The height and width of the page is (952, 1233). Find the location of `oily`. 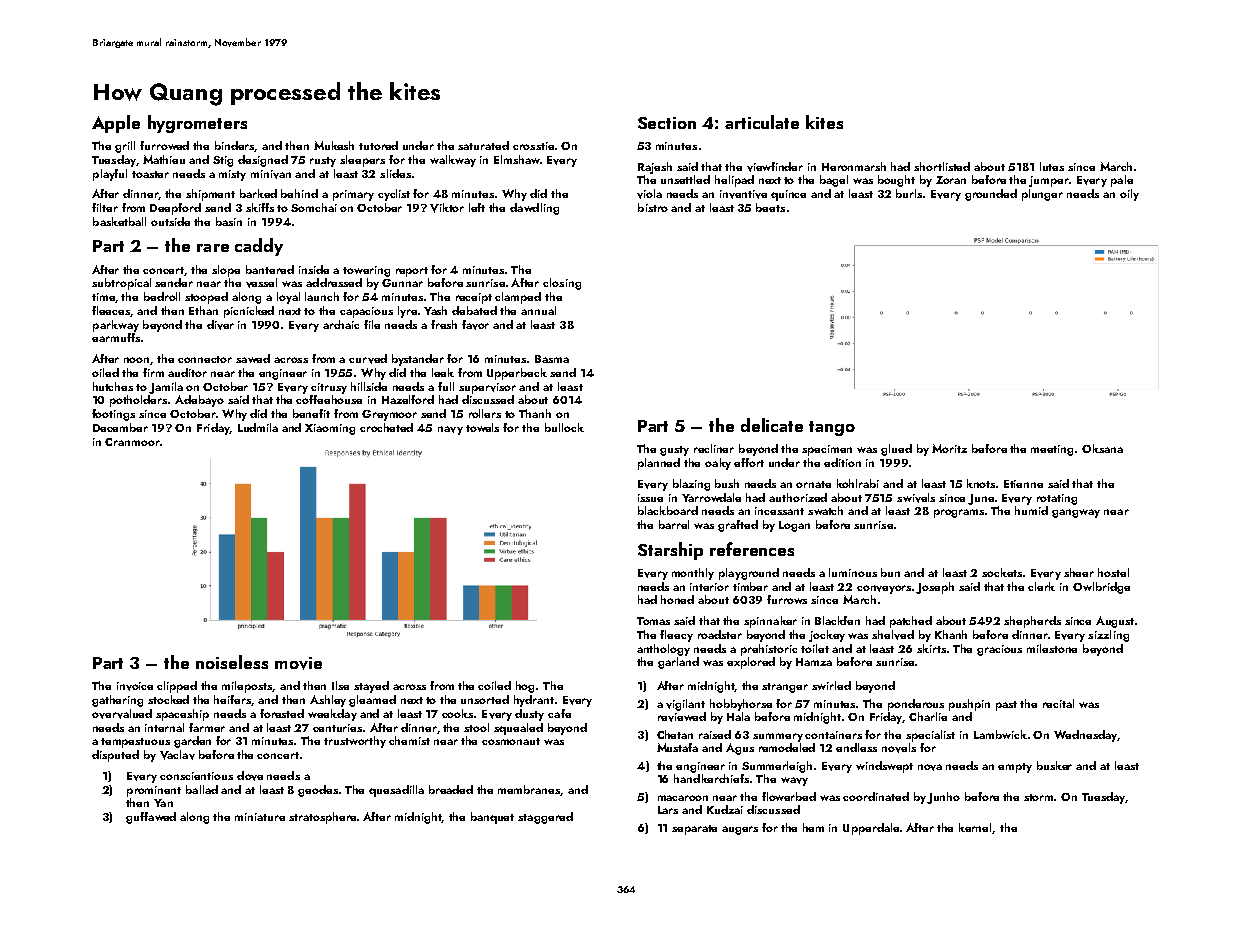

oily is located at coordinates (1129, 195).
